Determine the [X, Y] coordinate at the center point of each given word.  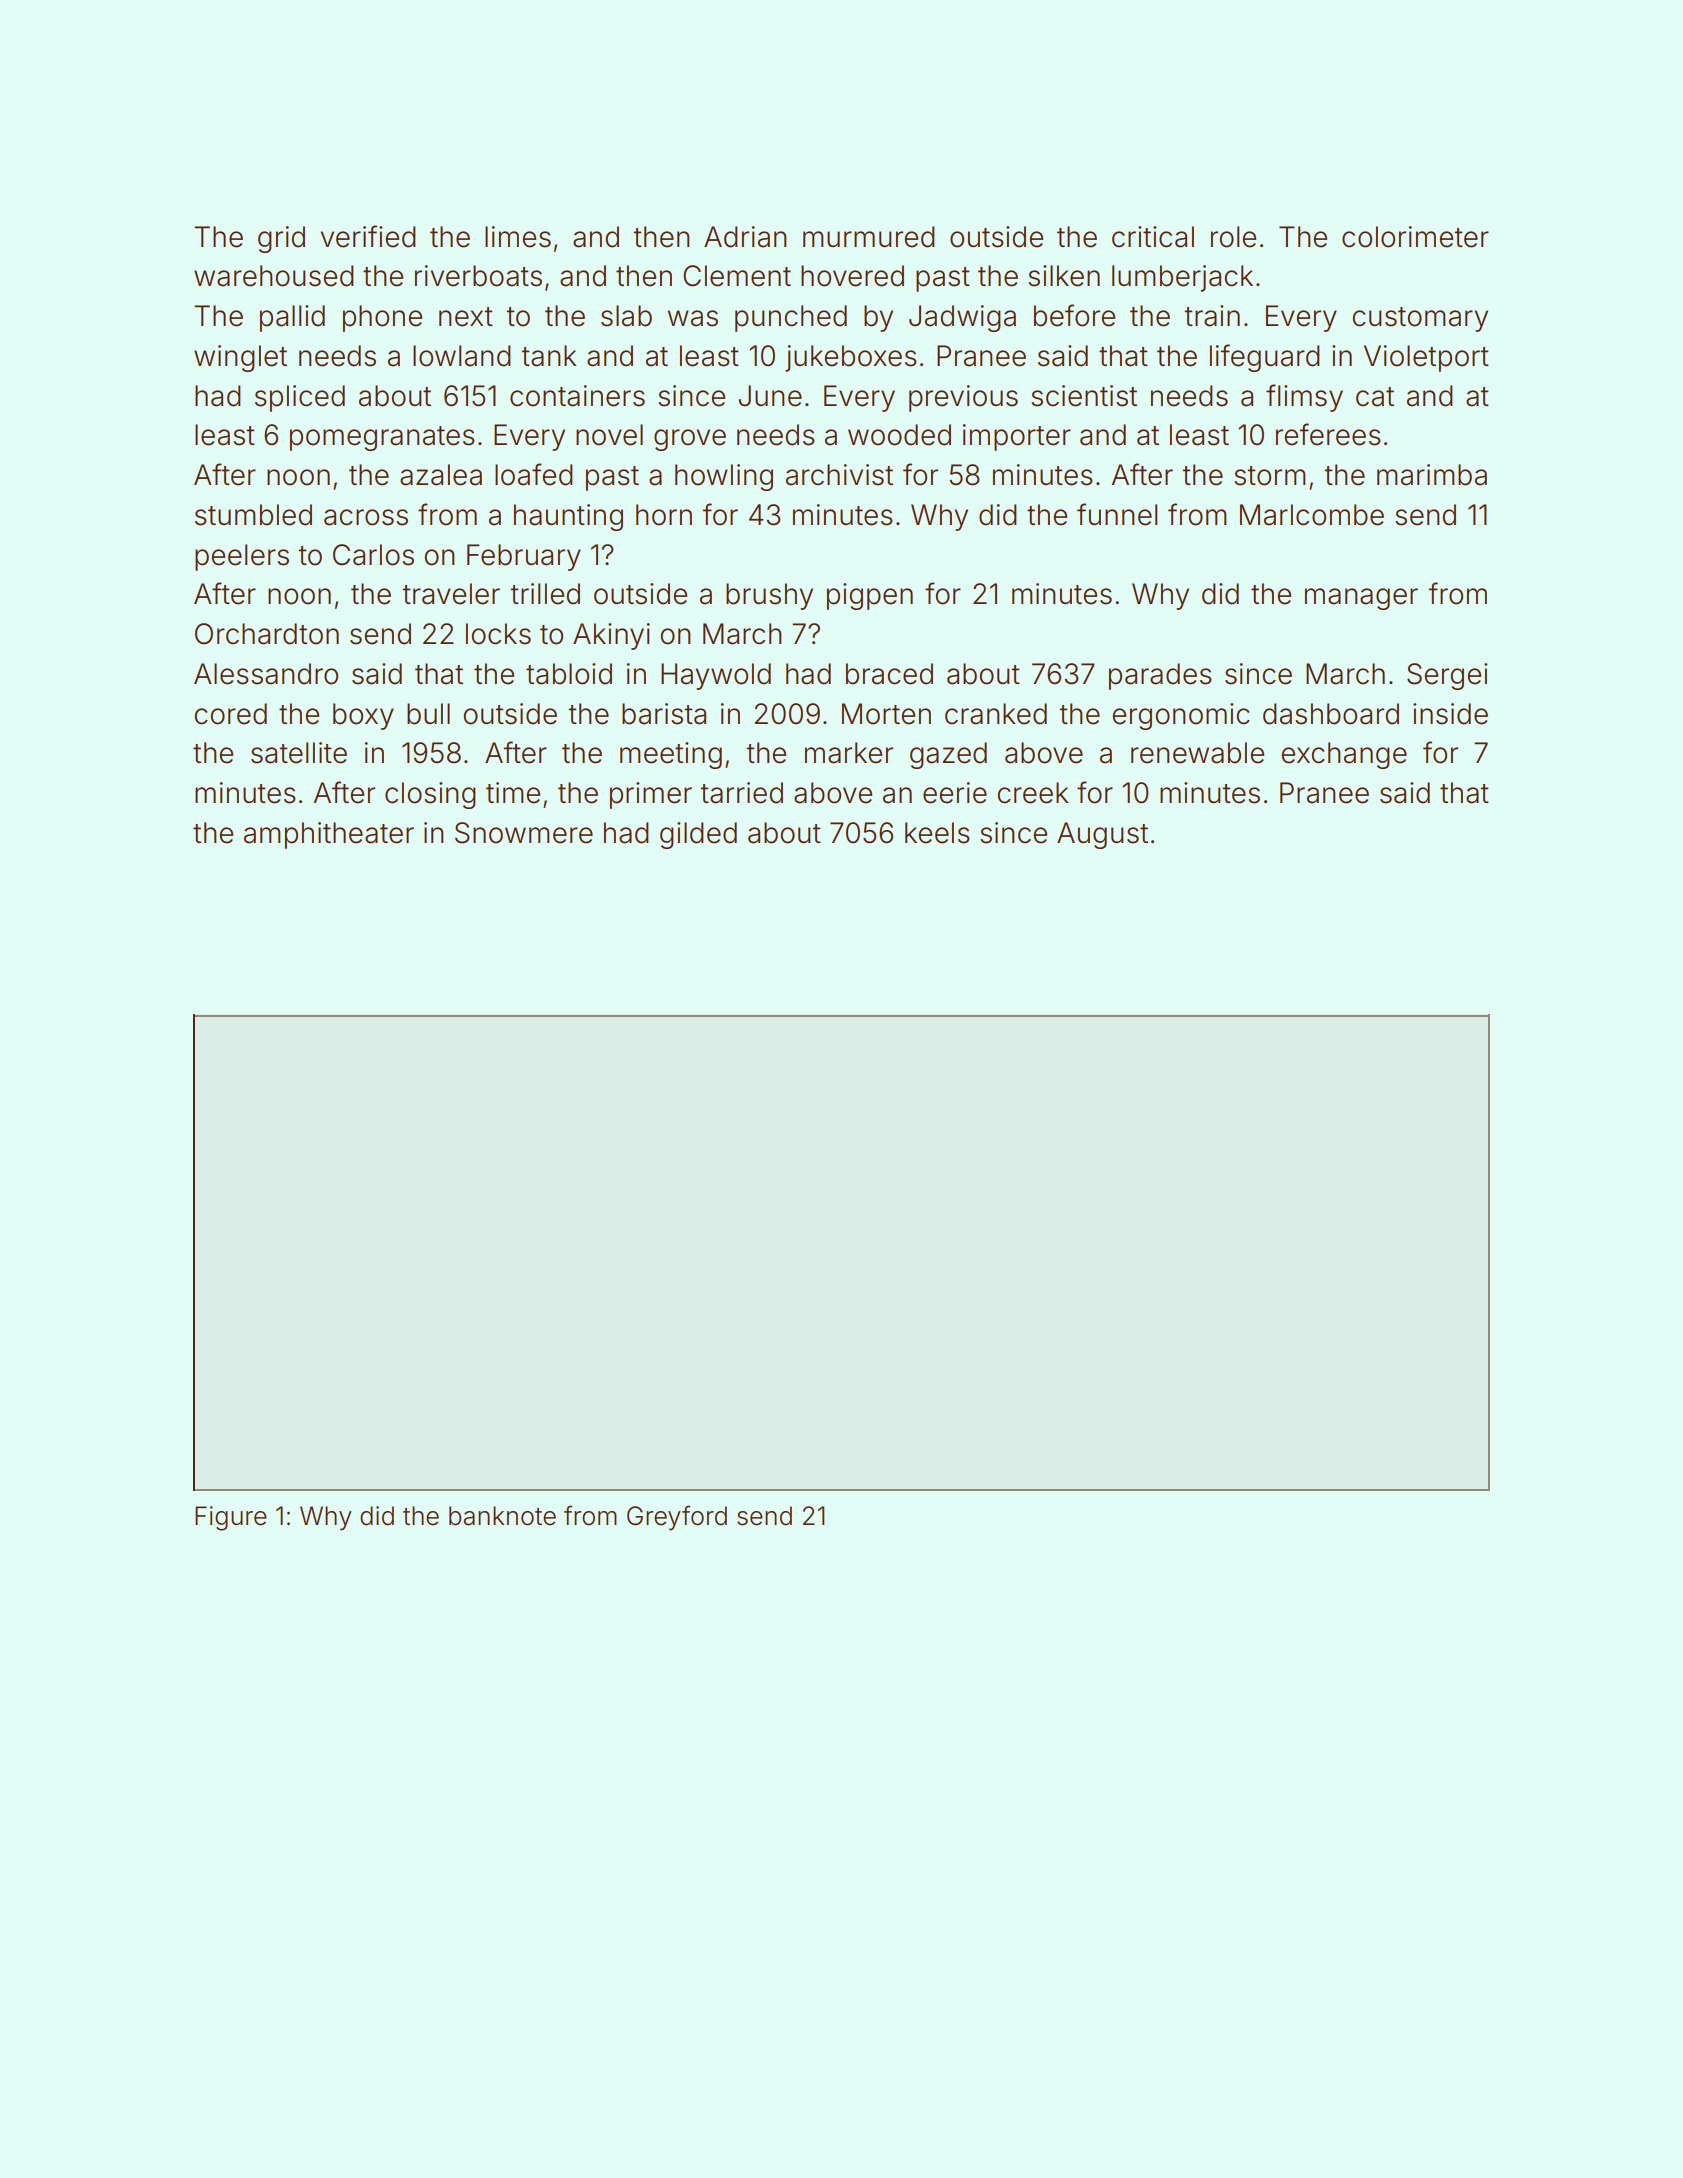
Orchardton [267, 634]
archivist [839, 475]
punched [791, 318]
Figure [231, 1518]
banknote [502, 1516]
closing [430, 795]
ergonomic [1181, 716]
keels [937, 833]
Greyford [677, 1518]
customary [1420, 319]
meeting [671, 755]
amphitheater [329, 835]
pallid [292, 318]
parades [1160, 676]
